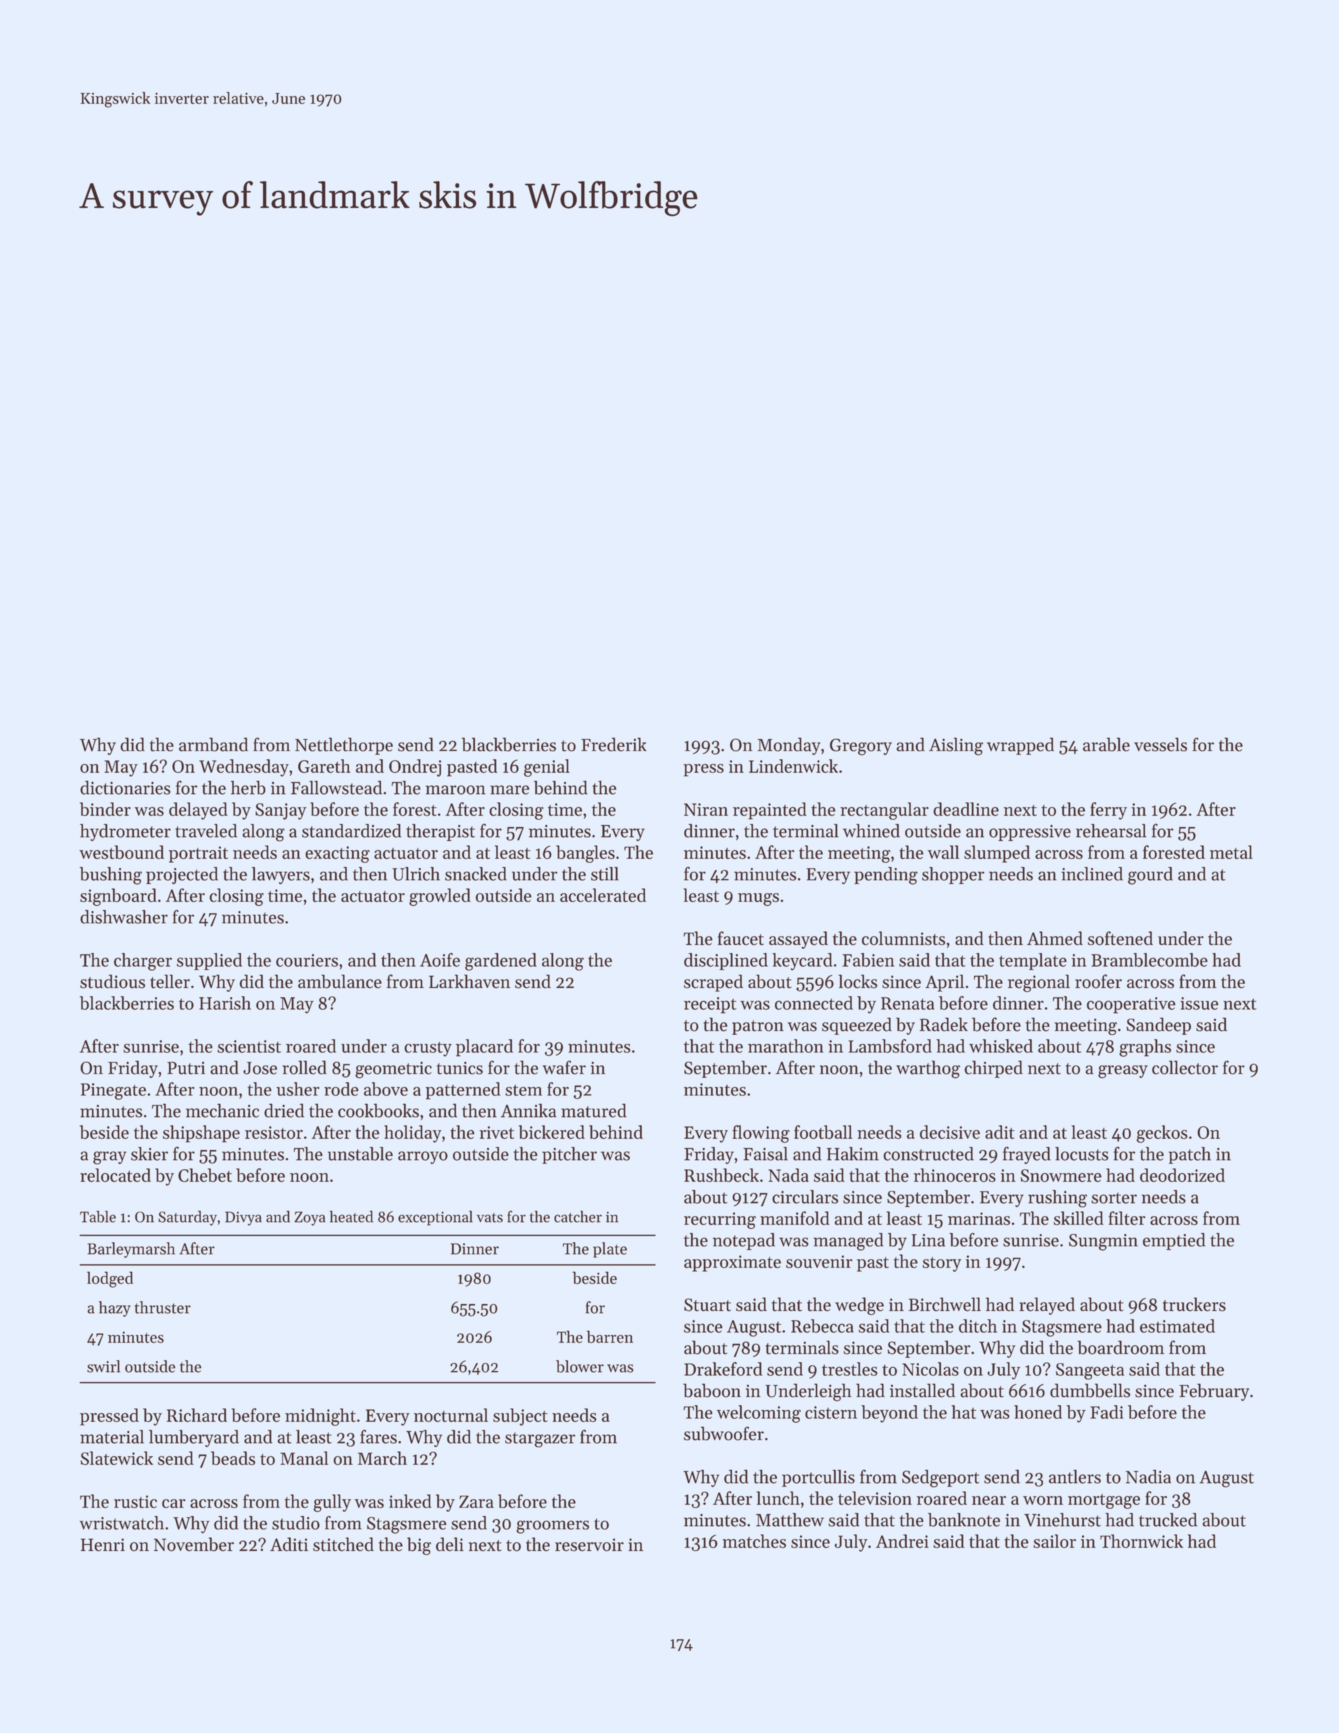 This screenshot has width=1339, height=1733. What do you see at coordinates (1160, 744) in the screenshot?
I see `vessels` at bounding box center [1160, 744].
